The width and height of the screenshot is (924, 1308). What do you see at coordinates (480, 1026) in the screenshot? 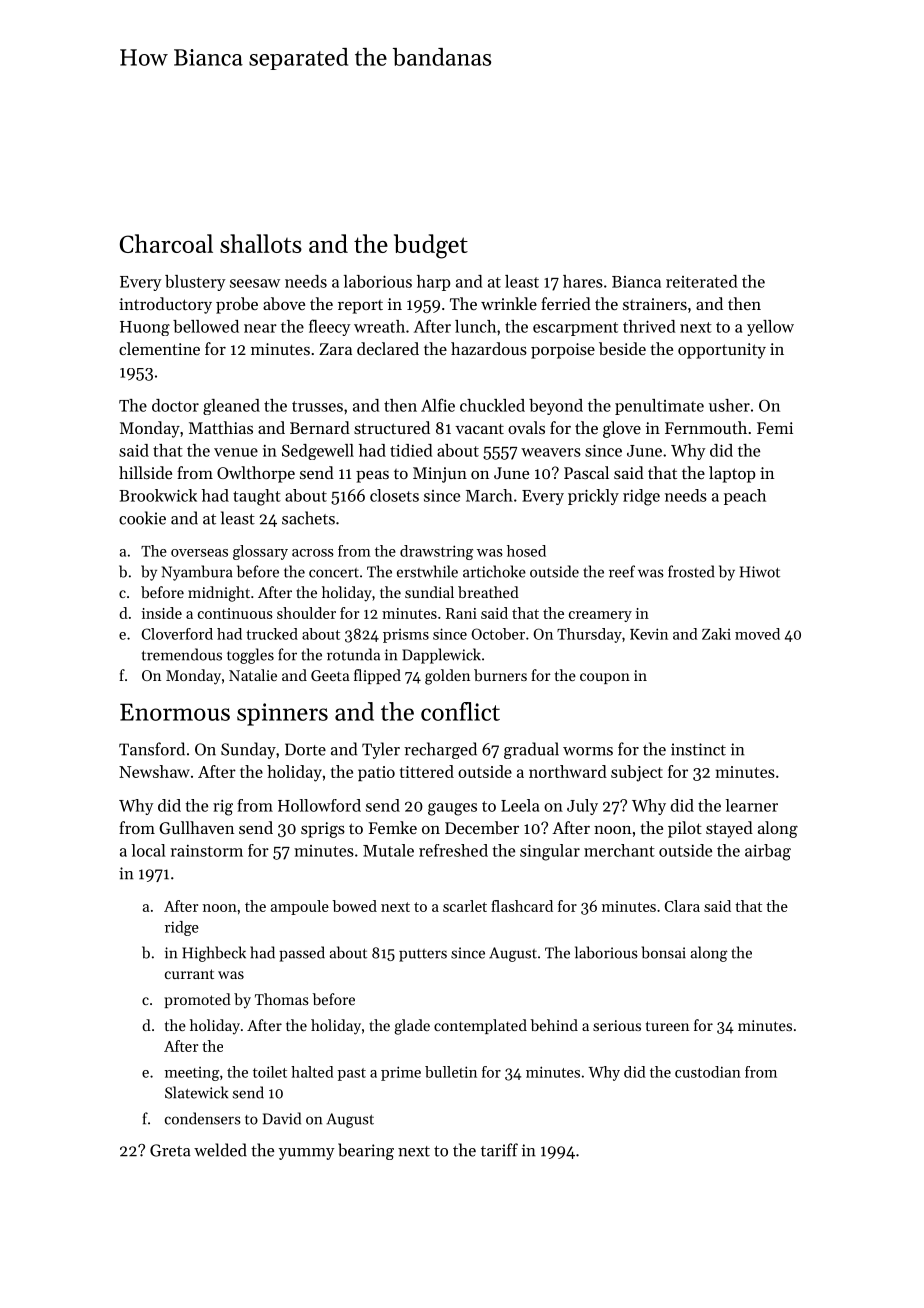
I see `contemplated` at bounding box center [480, 1026].
